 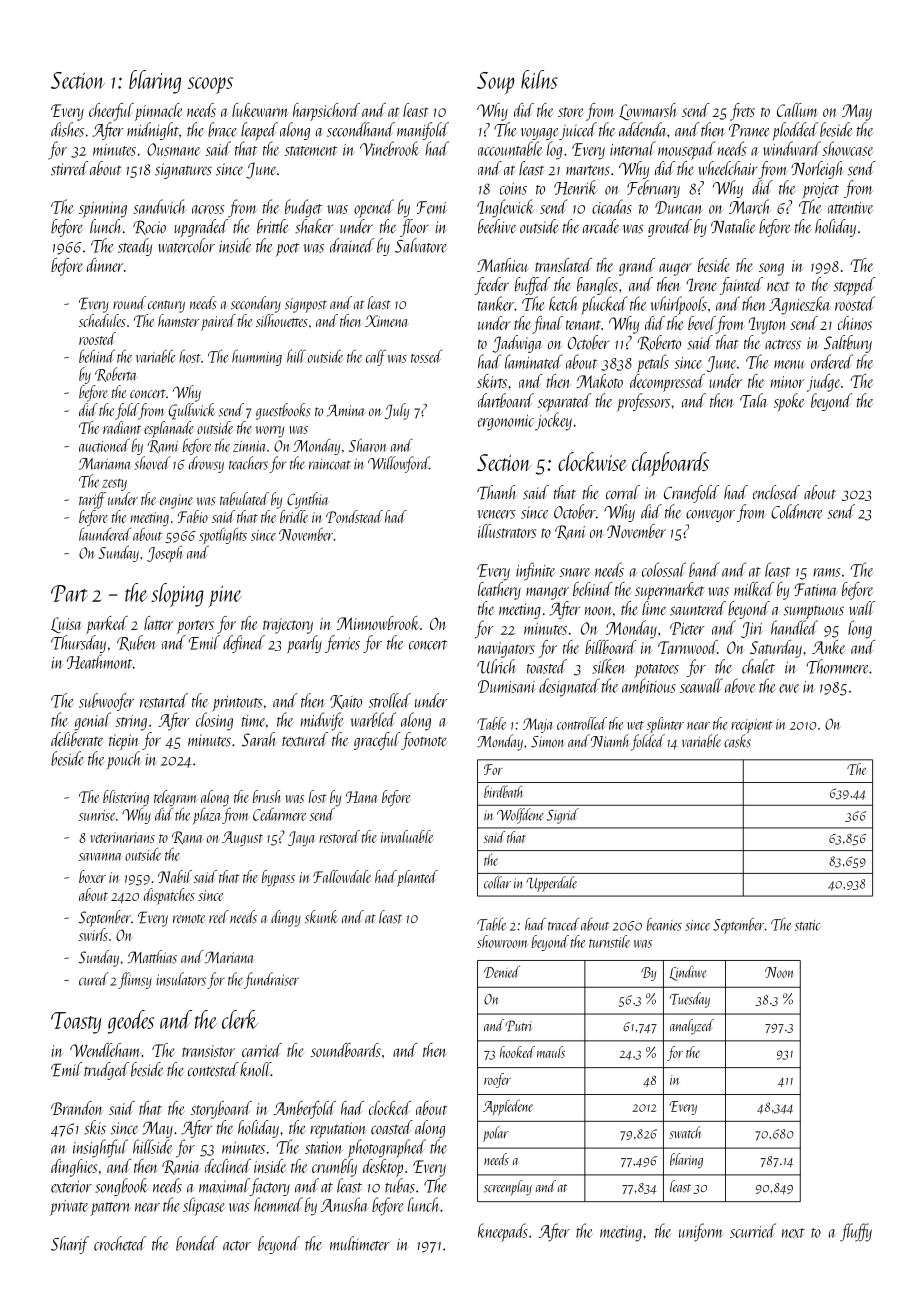 I want to click on casks, so click(x=737, y=741).
